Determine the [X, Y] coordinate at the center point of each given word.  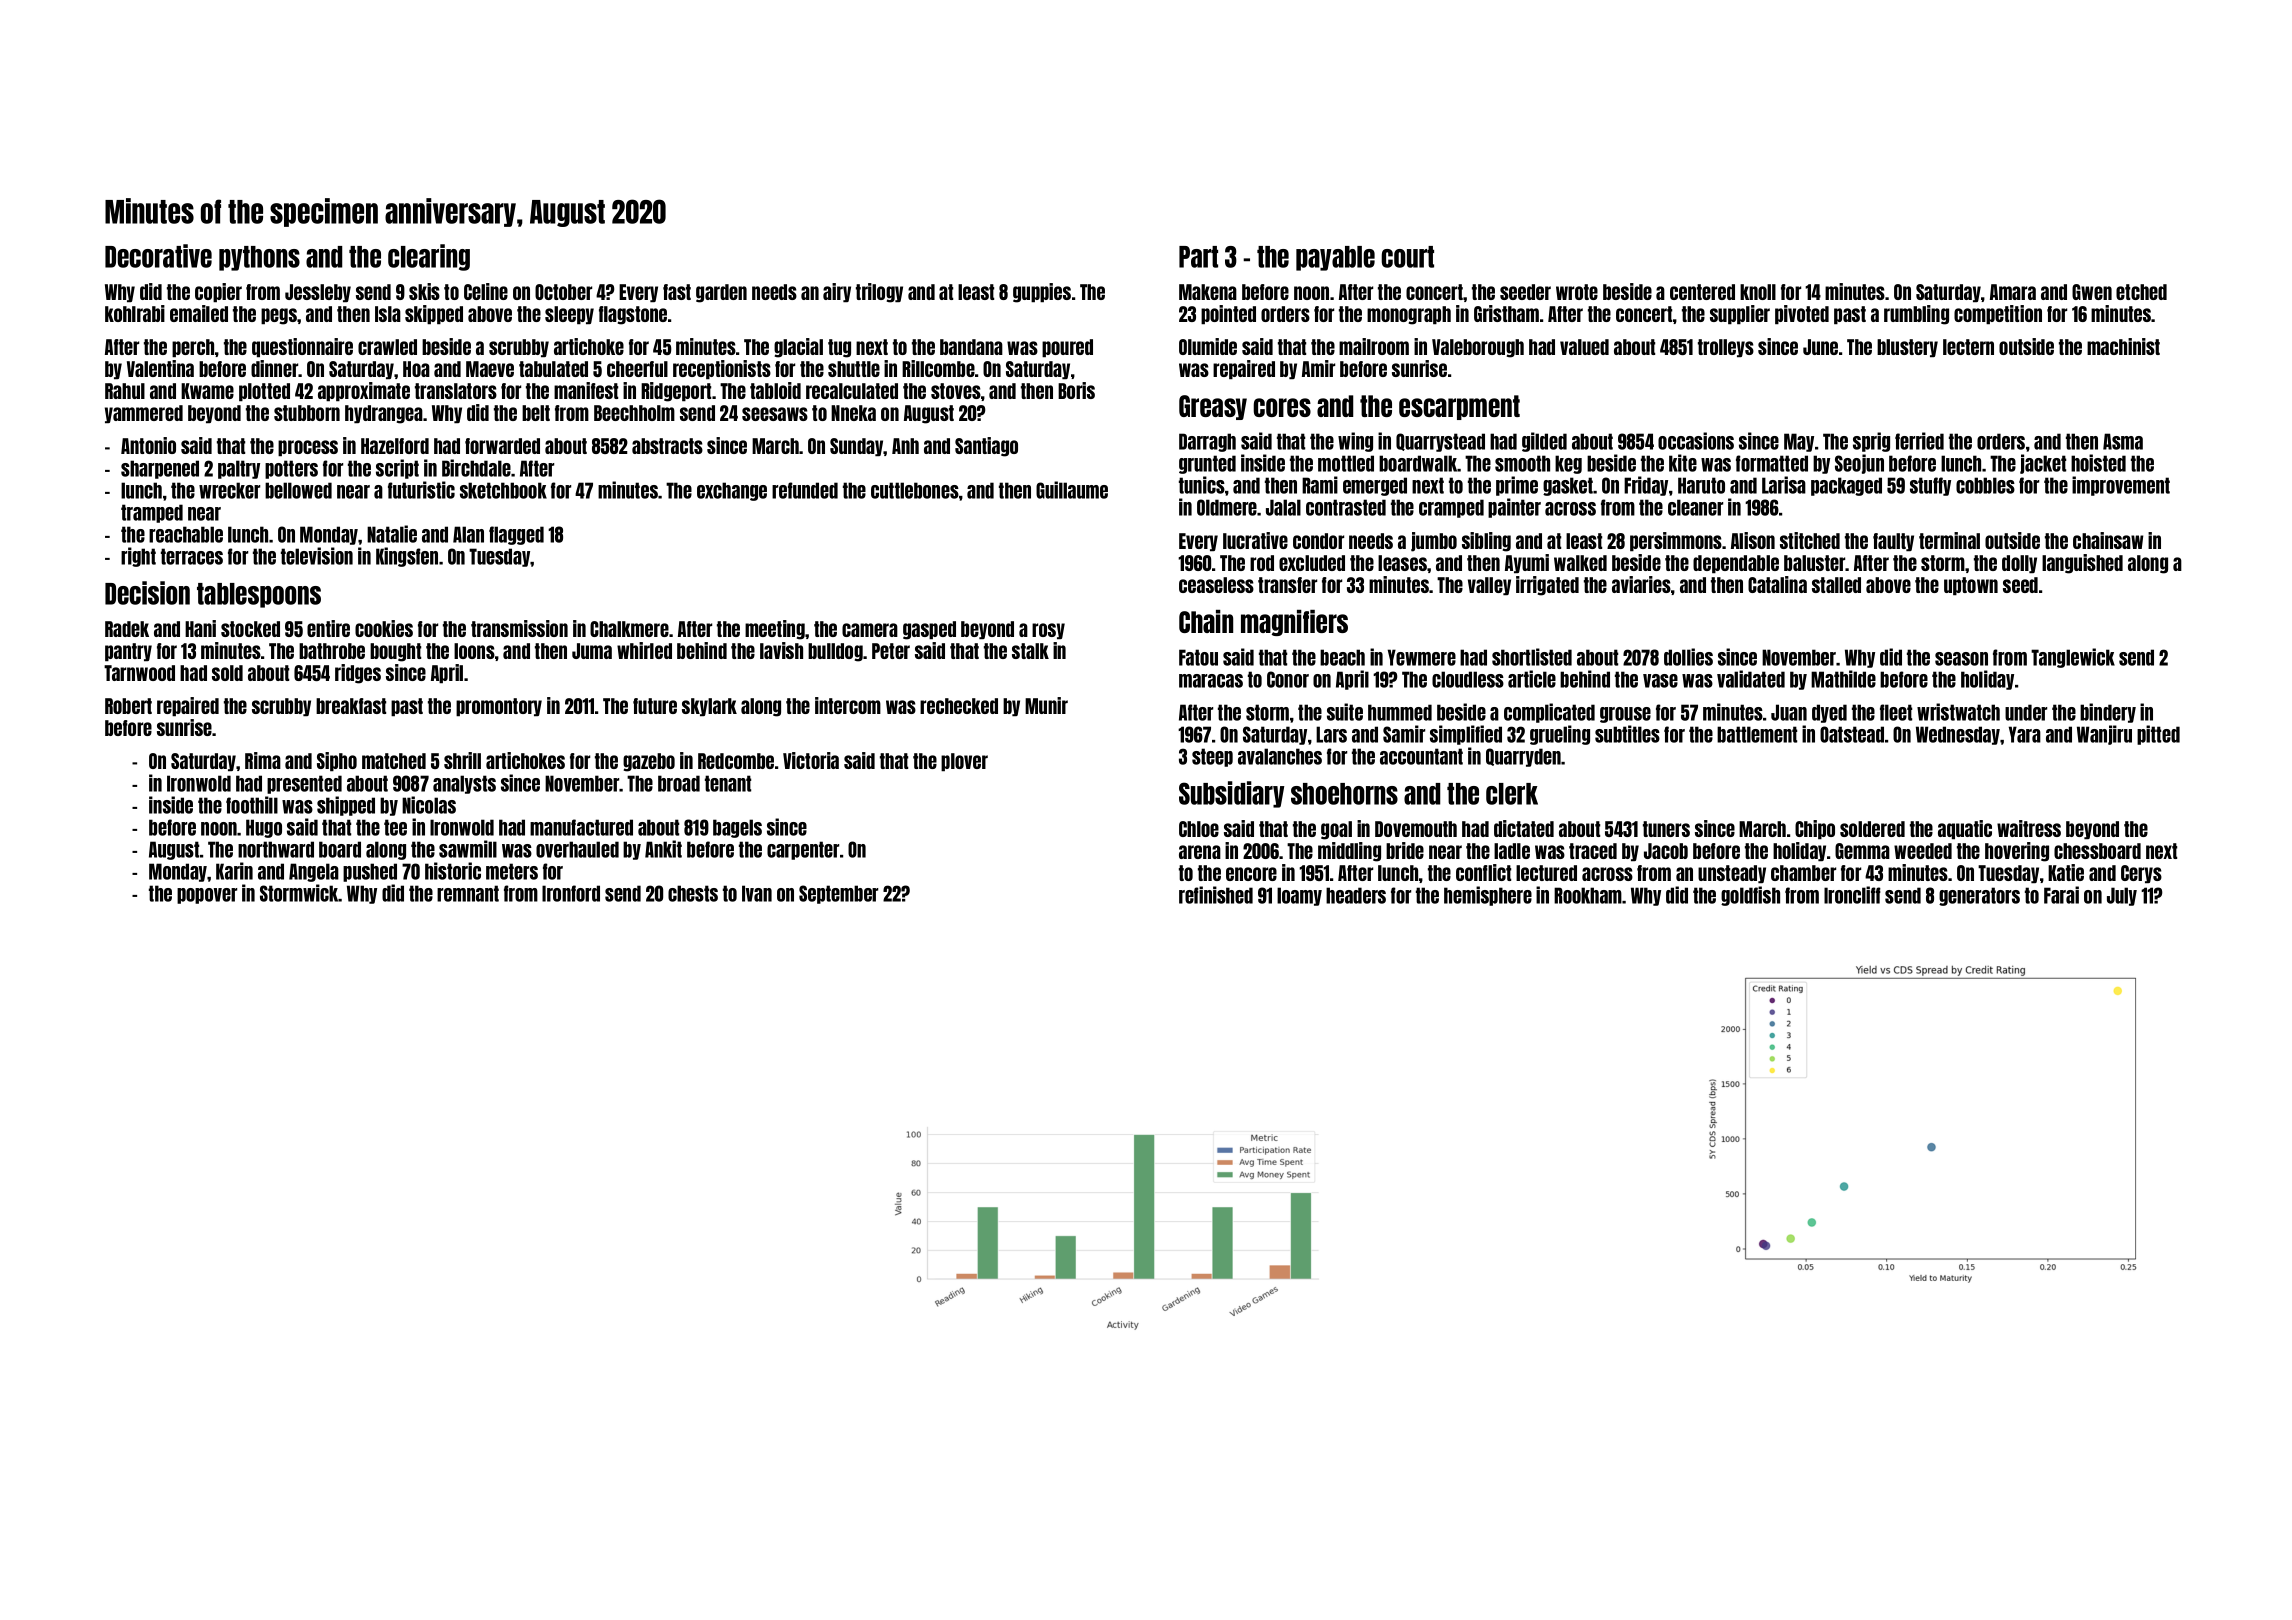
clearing [429, 257]
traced [1593, 851]
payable [1335, 258]
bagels [737, 828]
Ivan [757, 893]
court [1407, 257]
